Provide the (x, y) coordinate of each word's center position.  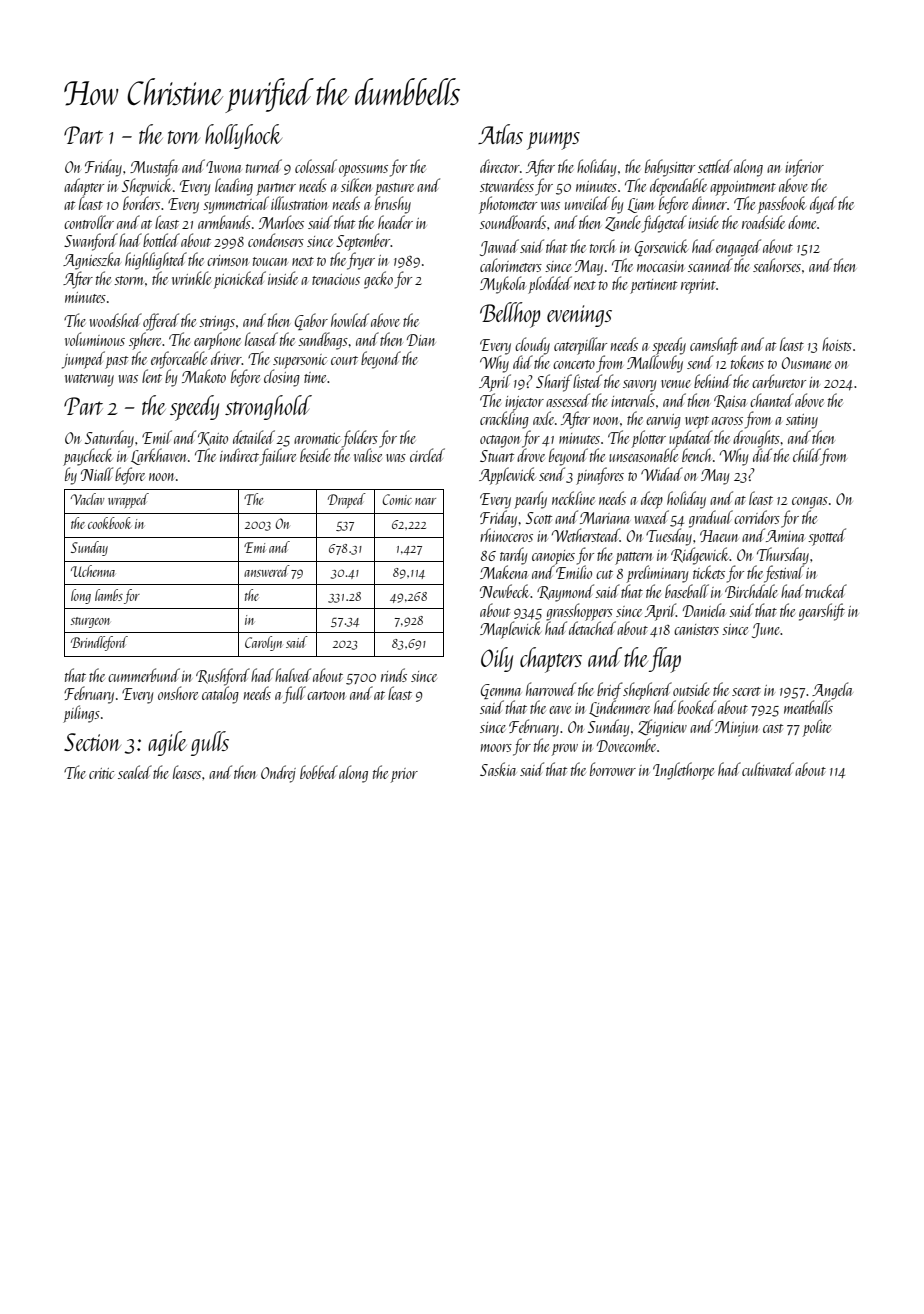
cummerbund (144, 675)
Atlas (500, 134)
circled (427, 455)
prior (404, 775)
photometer (508, 205)
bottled (161, 240)
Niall (97, 474)
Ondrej (278, 774)
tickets (709, 572)
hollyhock (243, 136)
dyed (823, 205)
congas (810, 503)
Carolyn (263, 643)
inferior (804, 168)
